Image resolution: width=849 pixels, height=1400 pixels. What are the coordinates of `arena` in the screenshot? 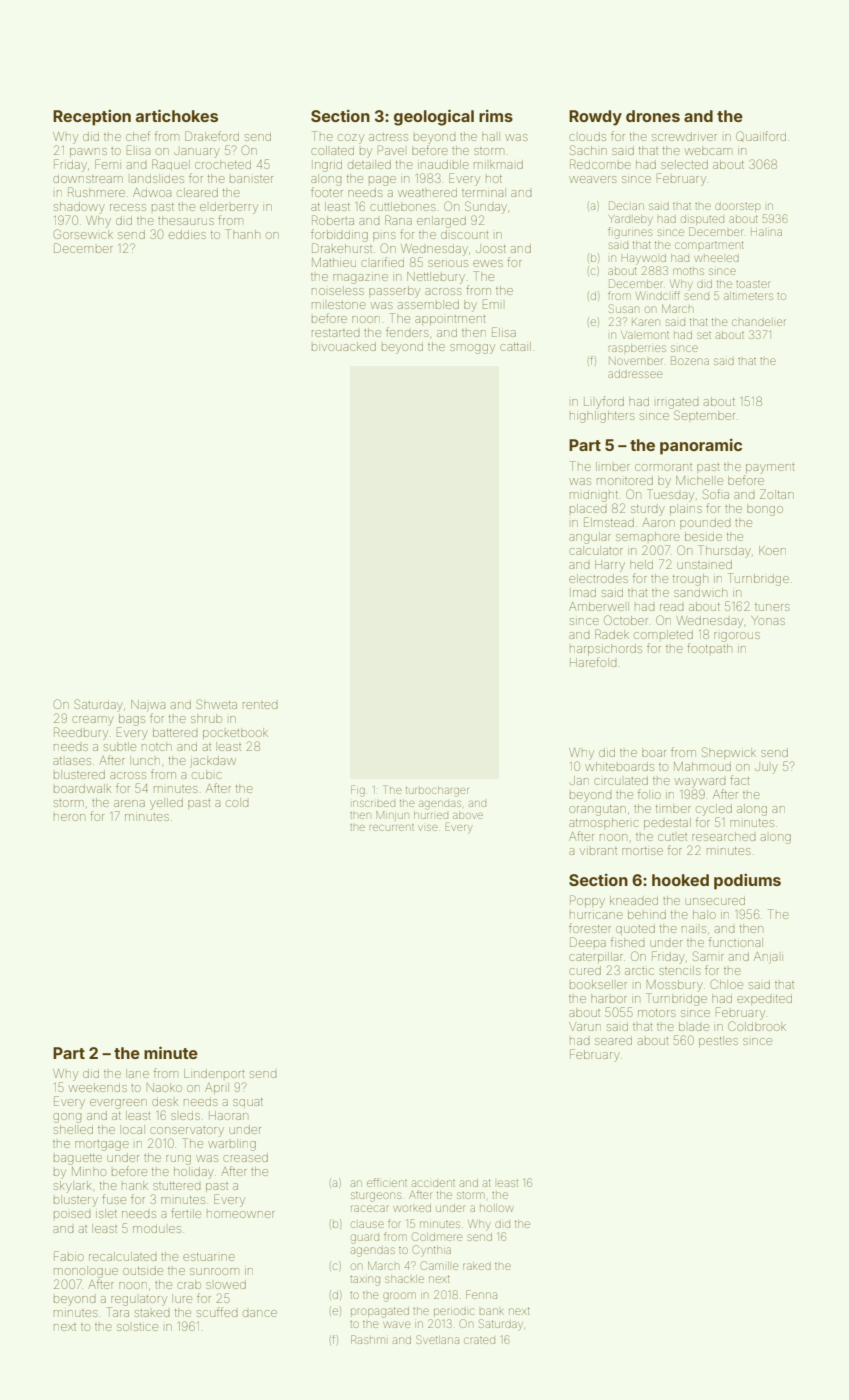 It's located at (129, 803).
